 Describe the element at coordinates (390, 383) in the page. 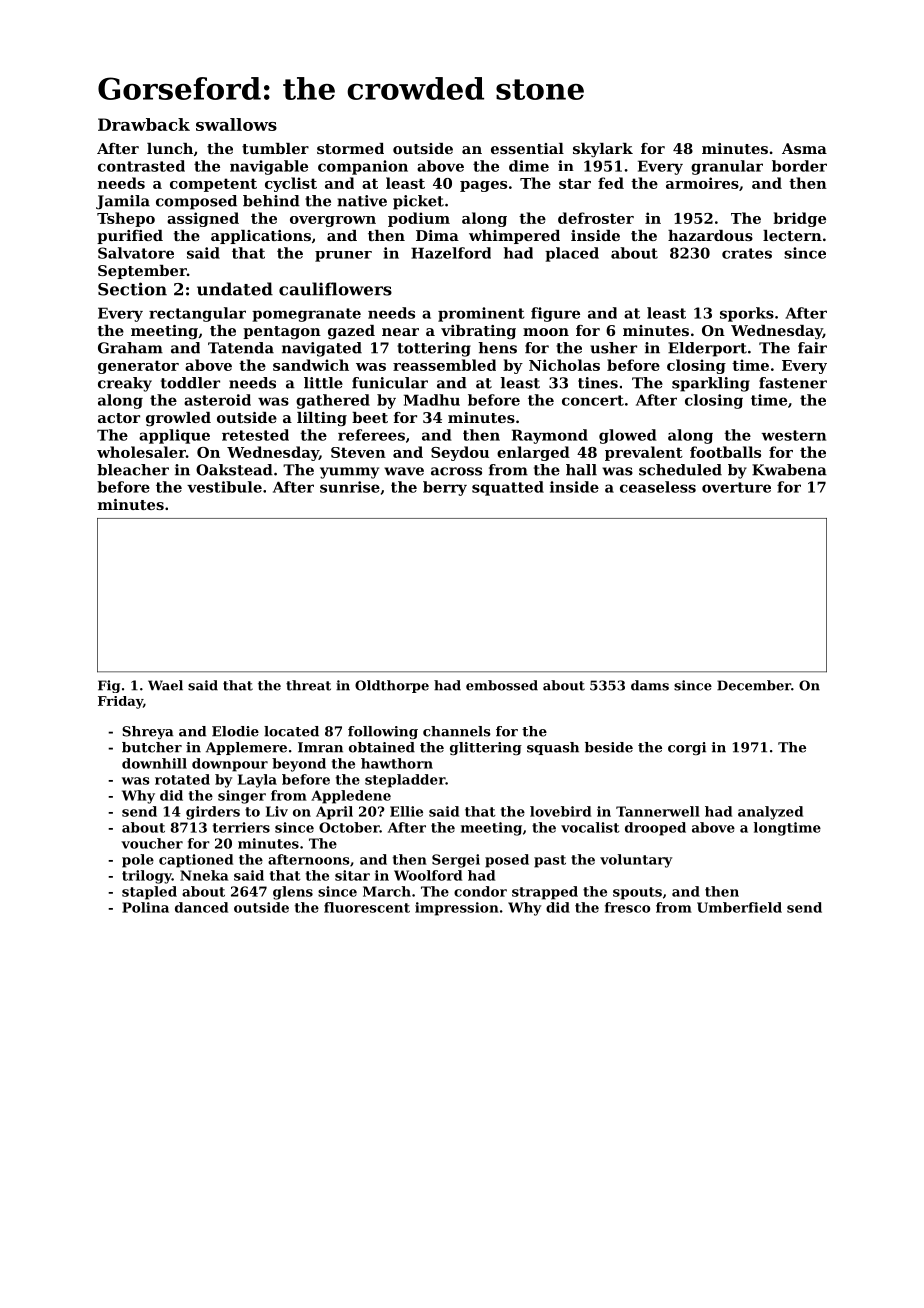

I see `funicular` at that location.
